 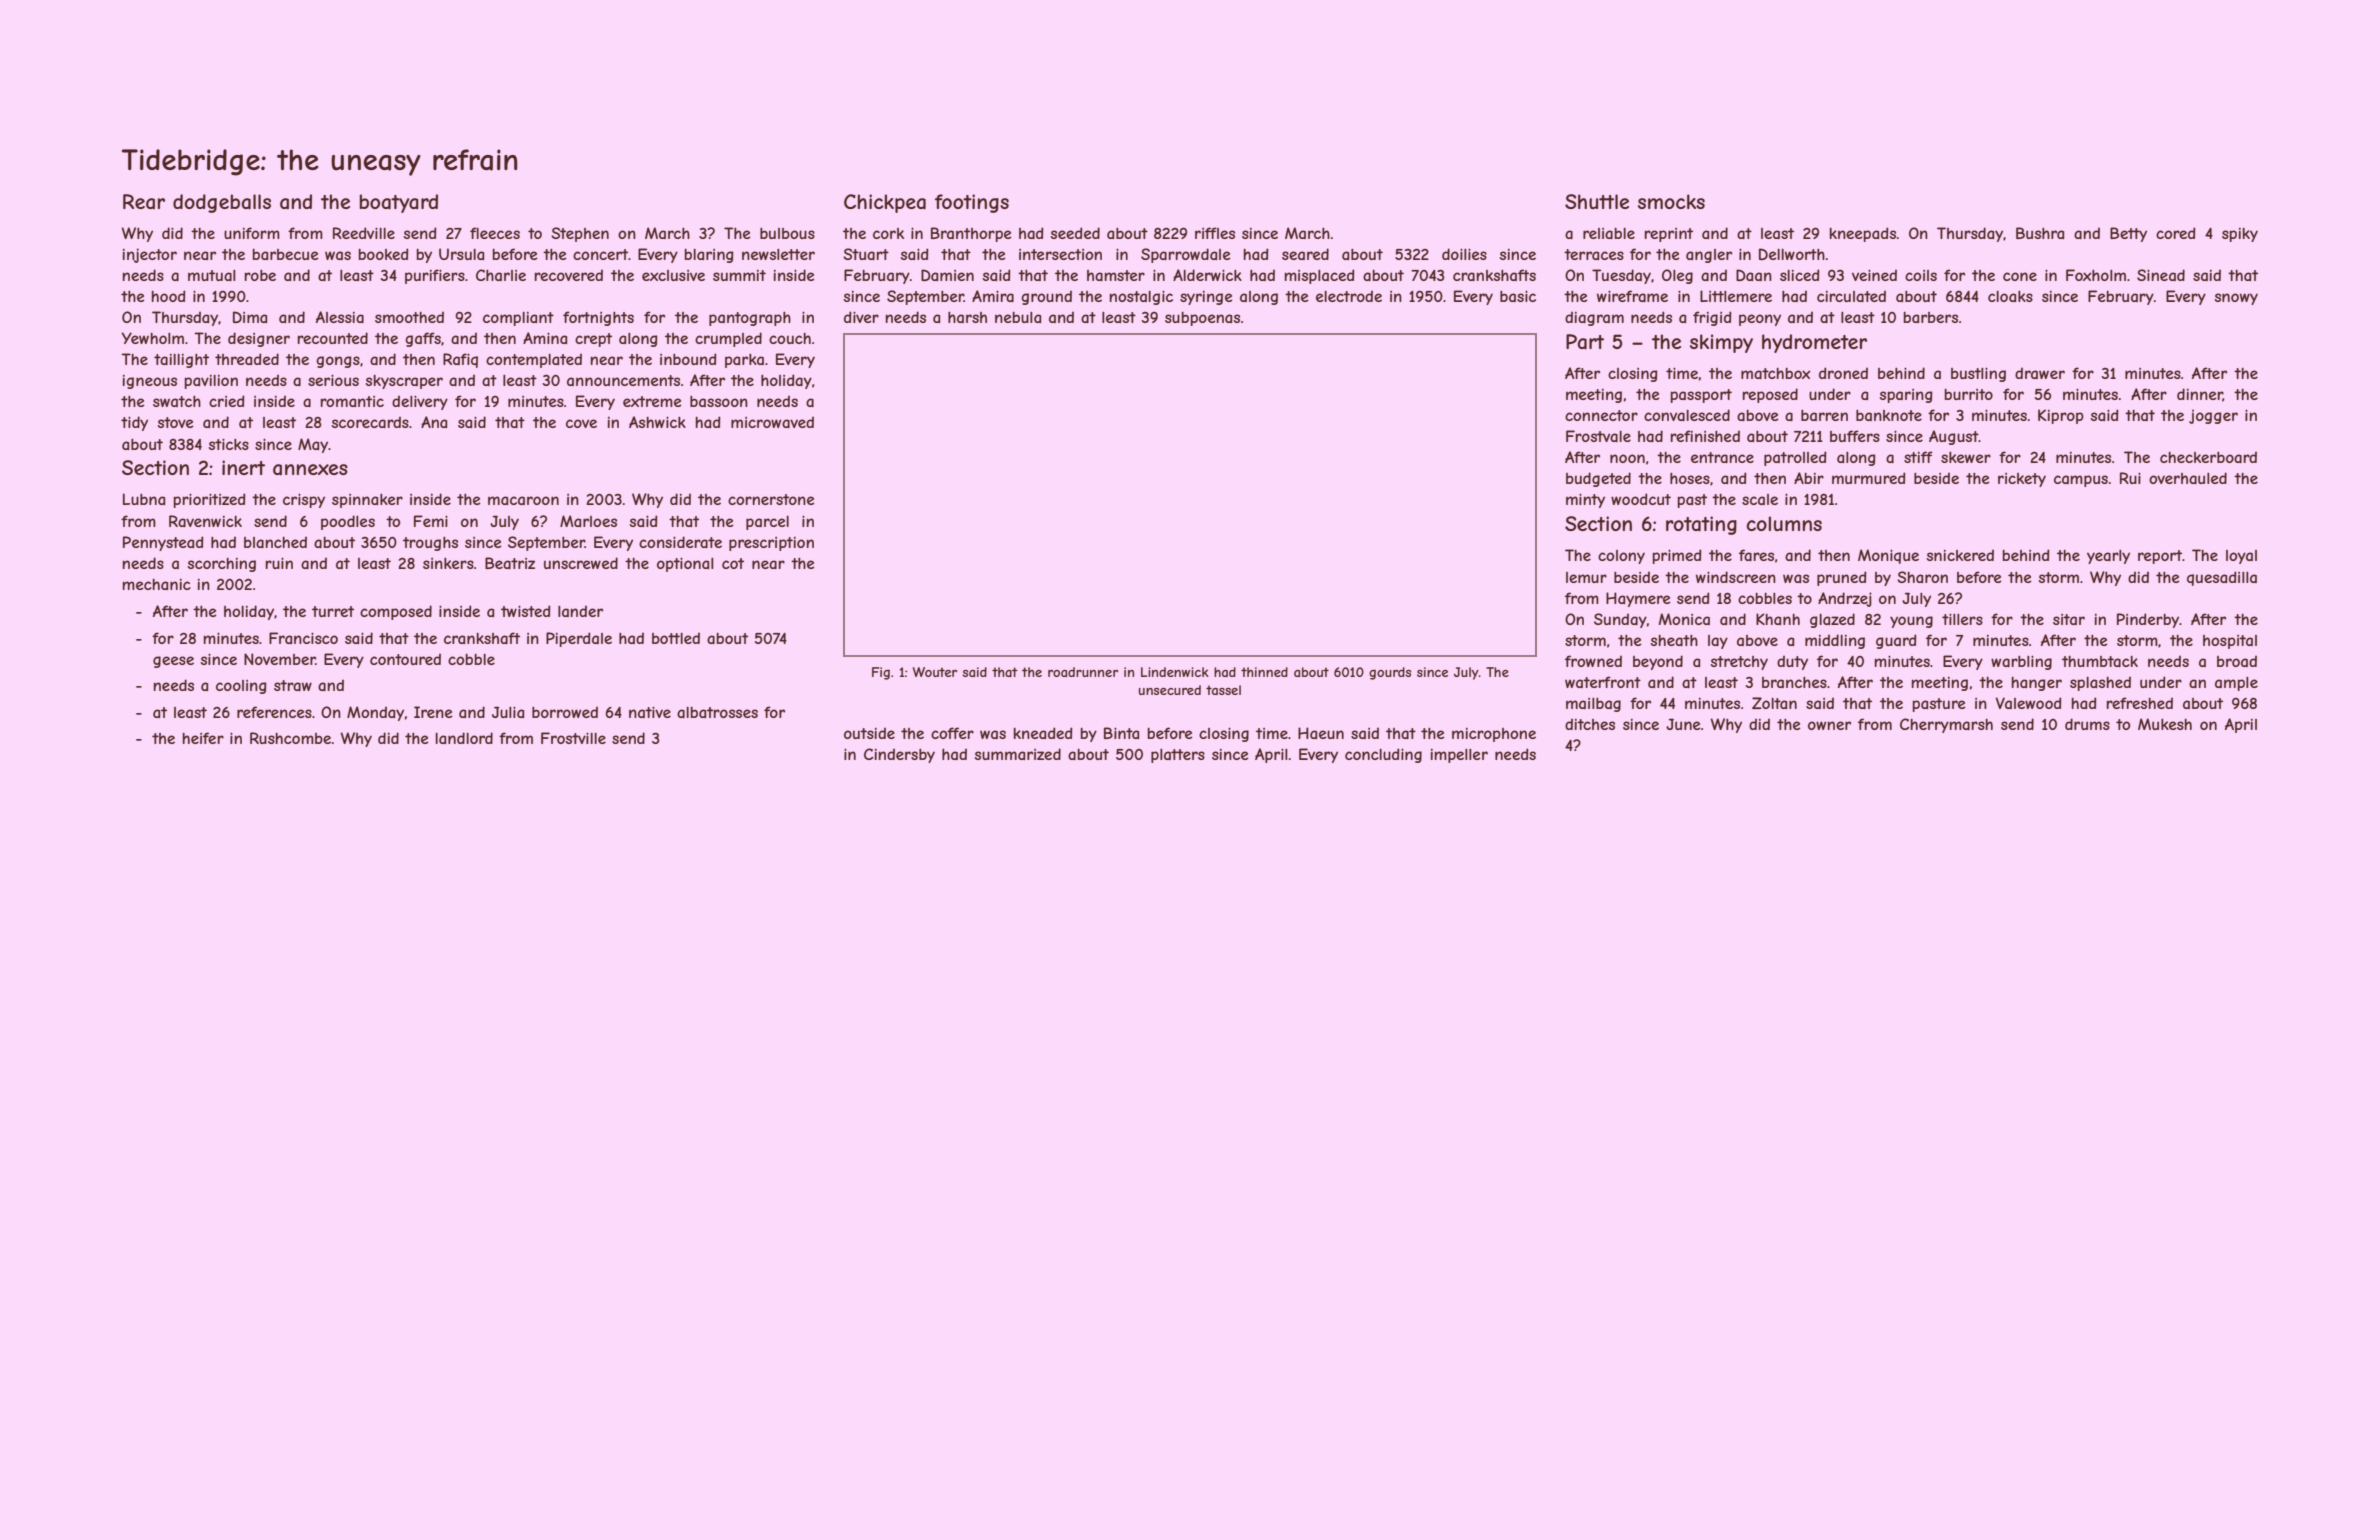 What do you see at coordinates (967, 317) in the screenshot?
I see `harsh` at bounding box center [967, 317].
